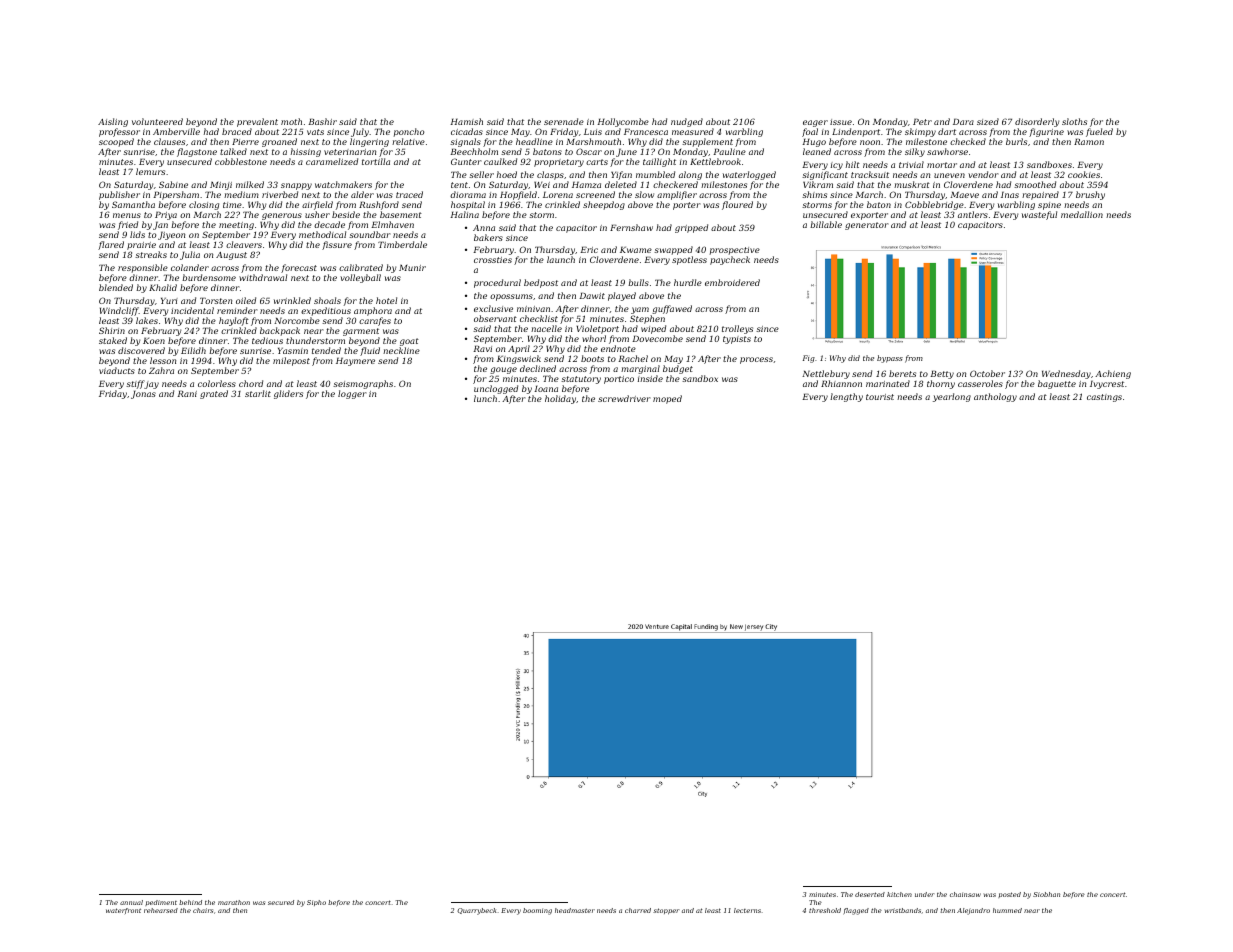  Describe the element at coordinates (963, 122) in the screenshot. I see `Dara` at that location.
